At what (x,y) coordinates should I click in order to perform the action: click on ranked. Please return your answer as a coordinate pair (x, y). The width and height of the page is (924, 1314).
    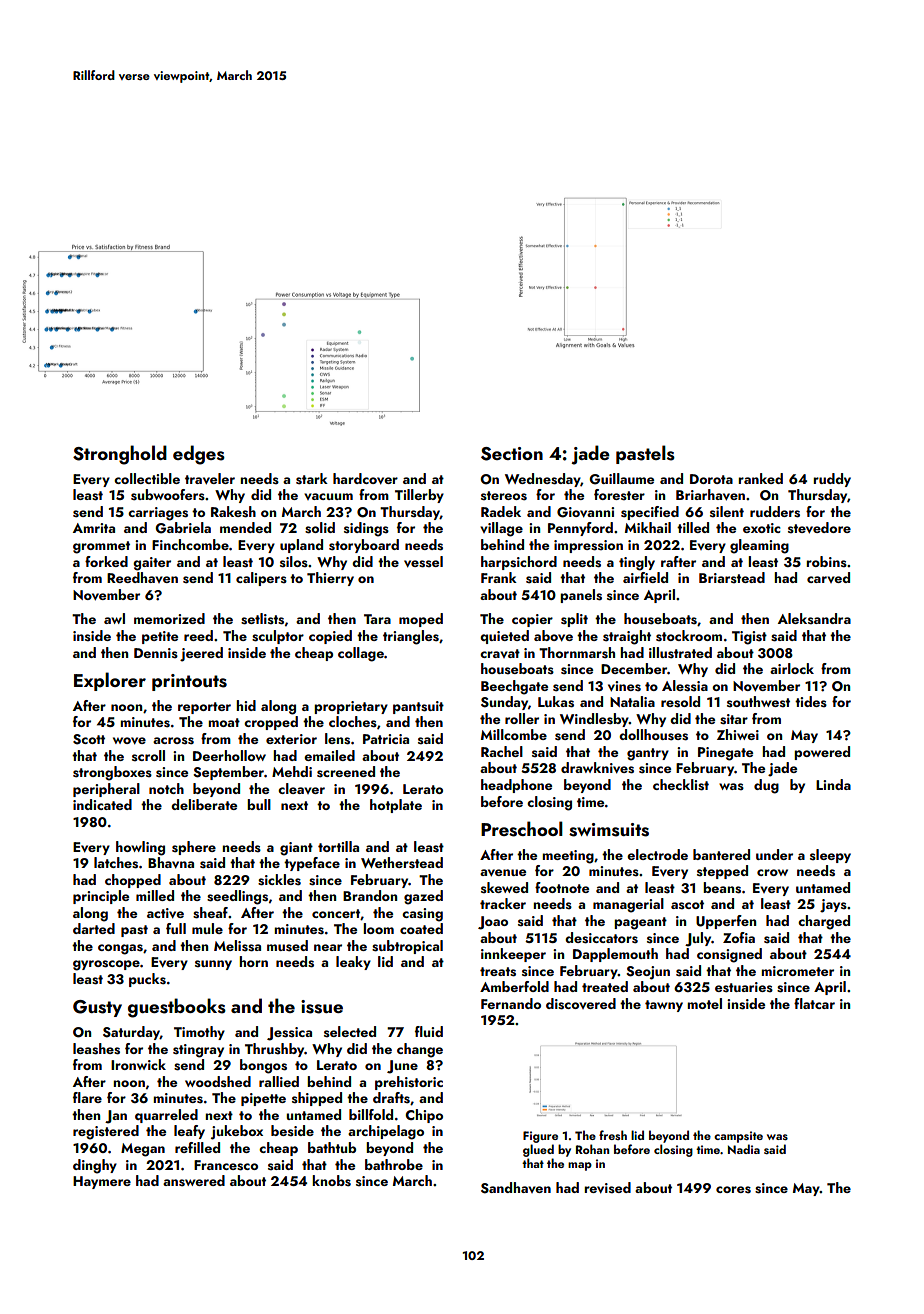
    Looking at the image, I should click on (760, 478).
